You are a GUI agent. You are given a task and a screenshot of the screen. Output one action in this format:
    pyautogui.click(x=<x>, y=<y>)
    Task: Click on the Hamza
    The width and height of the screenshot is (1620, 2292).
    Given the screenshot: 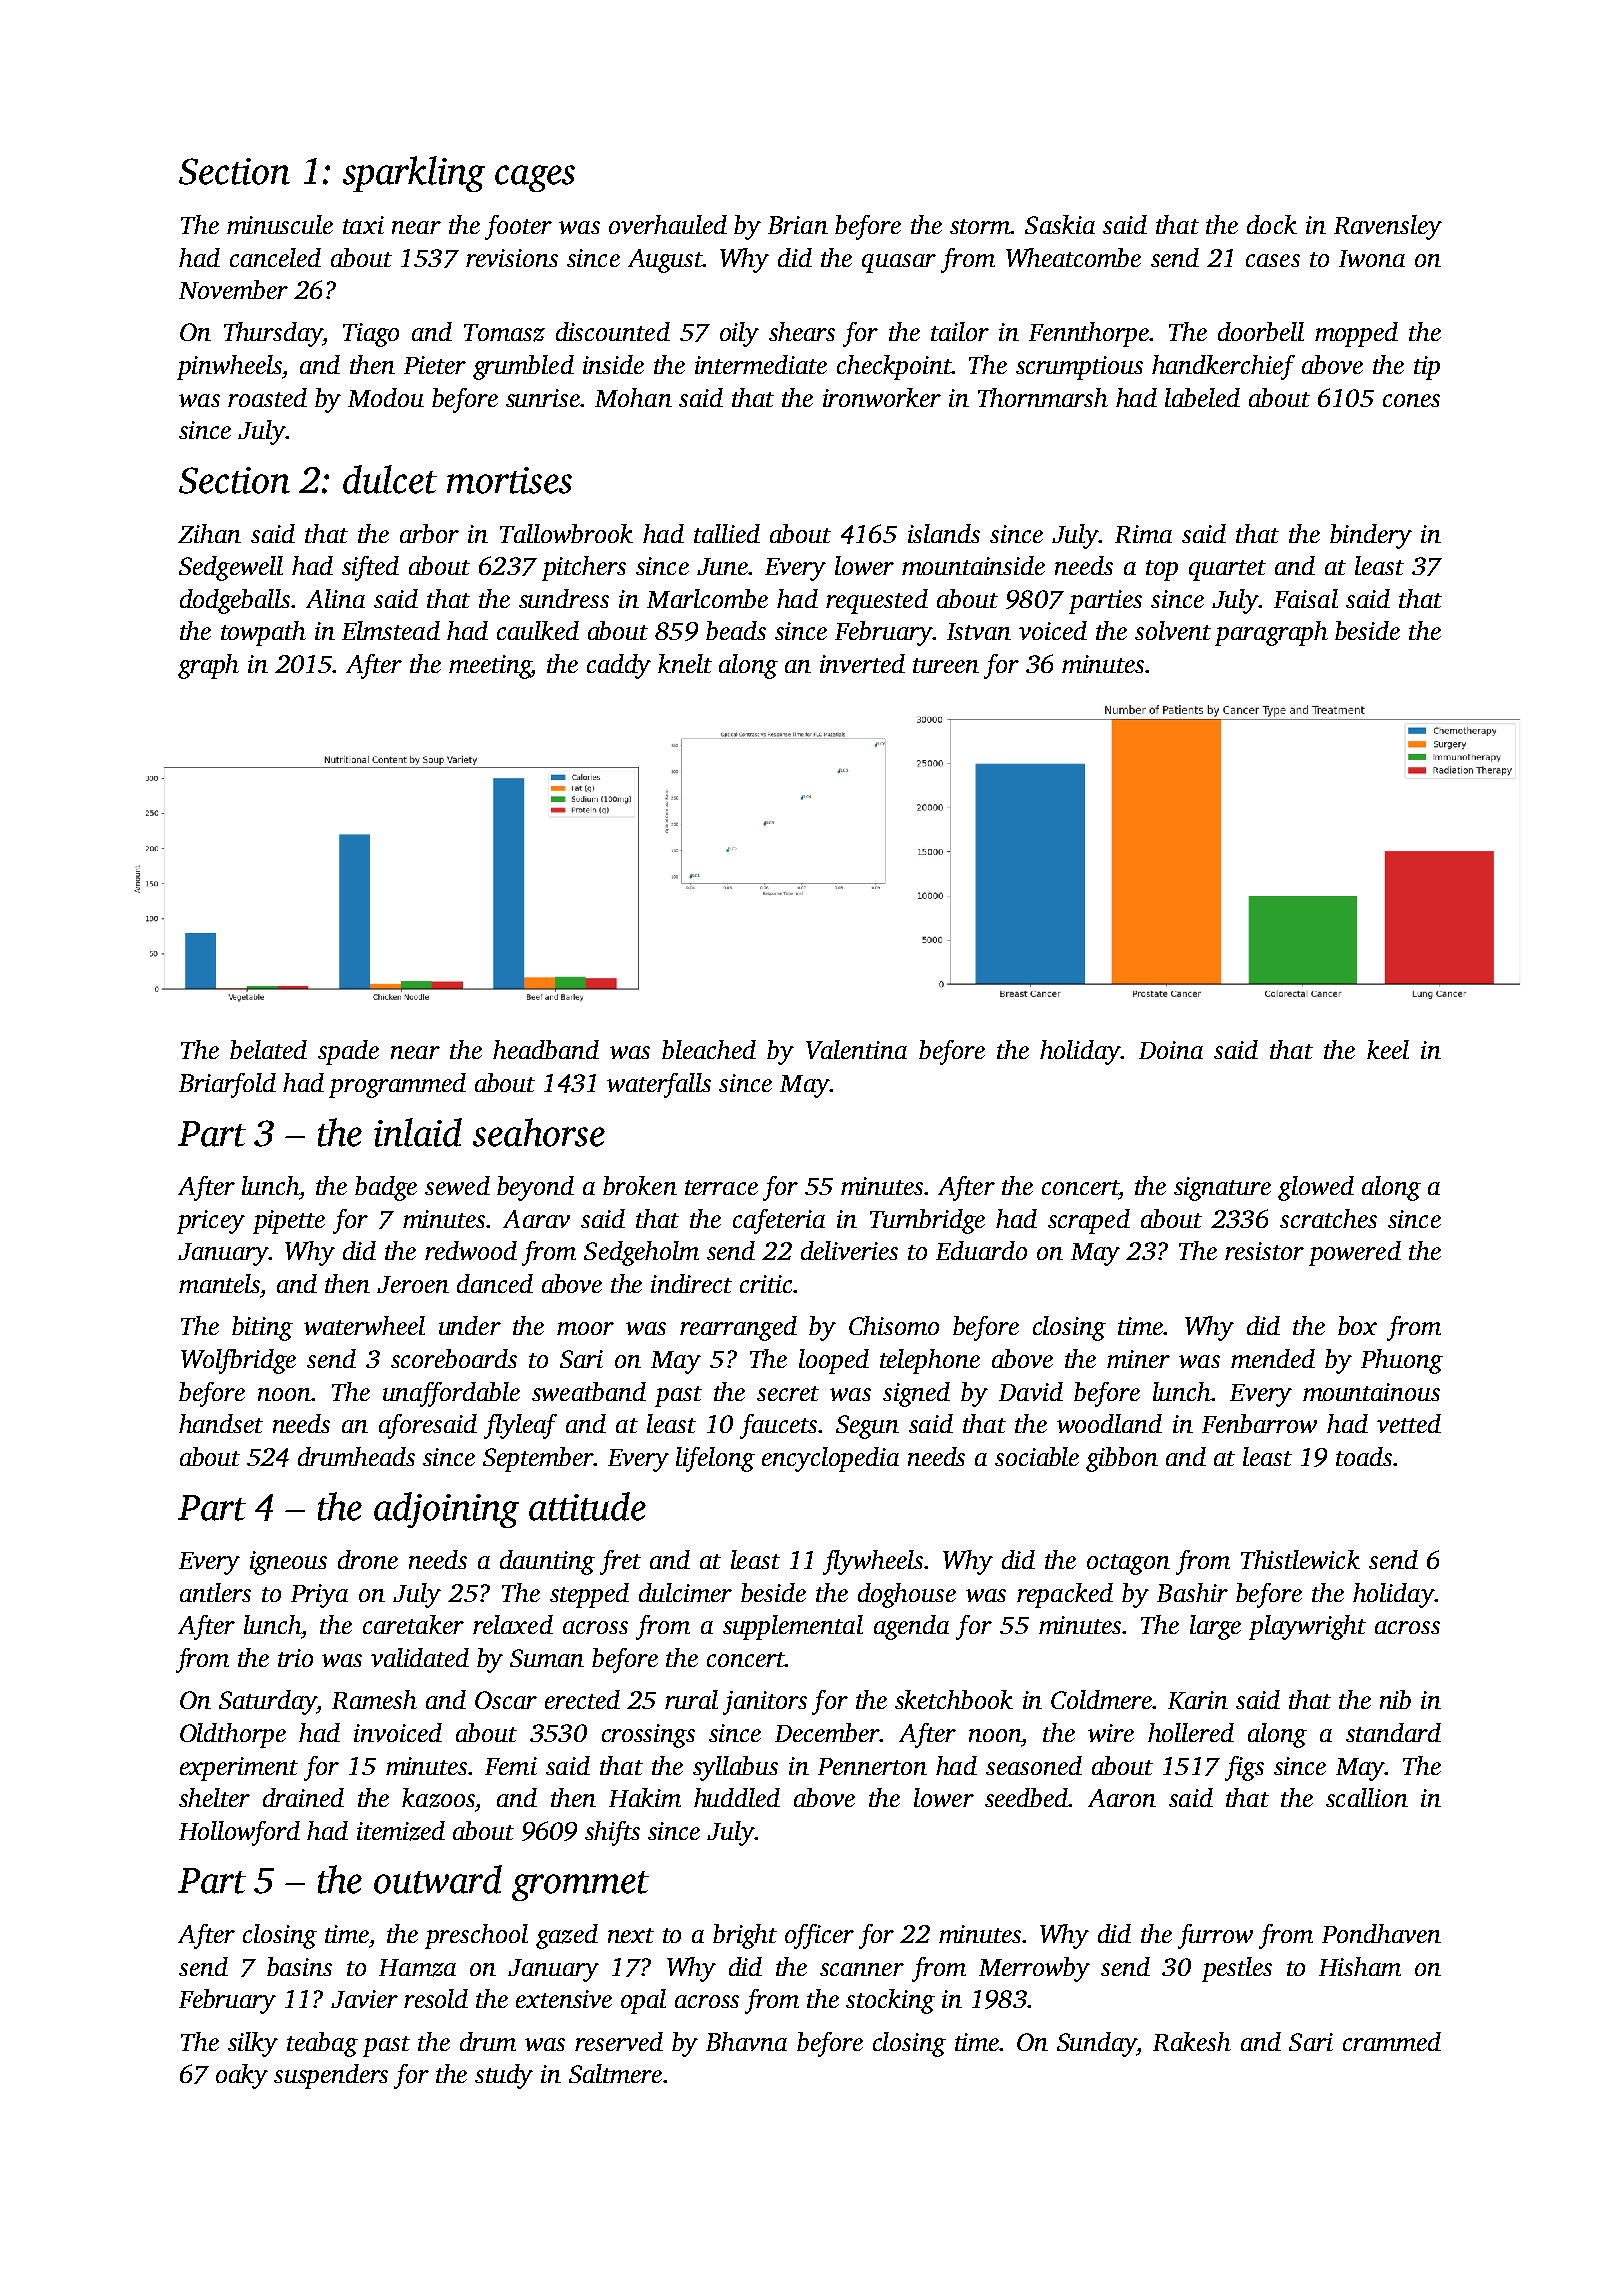 What is the action you would take?
    pyautogui.click(x=417, y=1968)
